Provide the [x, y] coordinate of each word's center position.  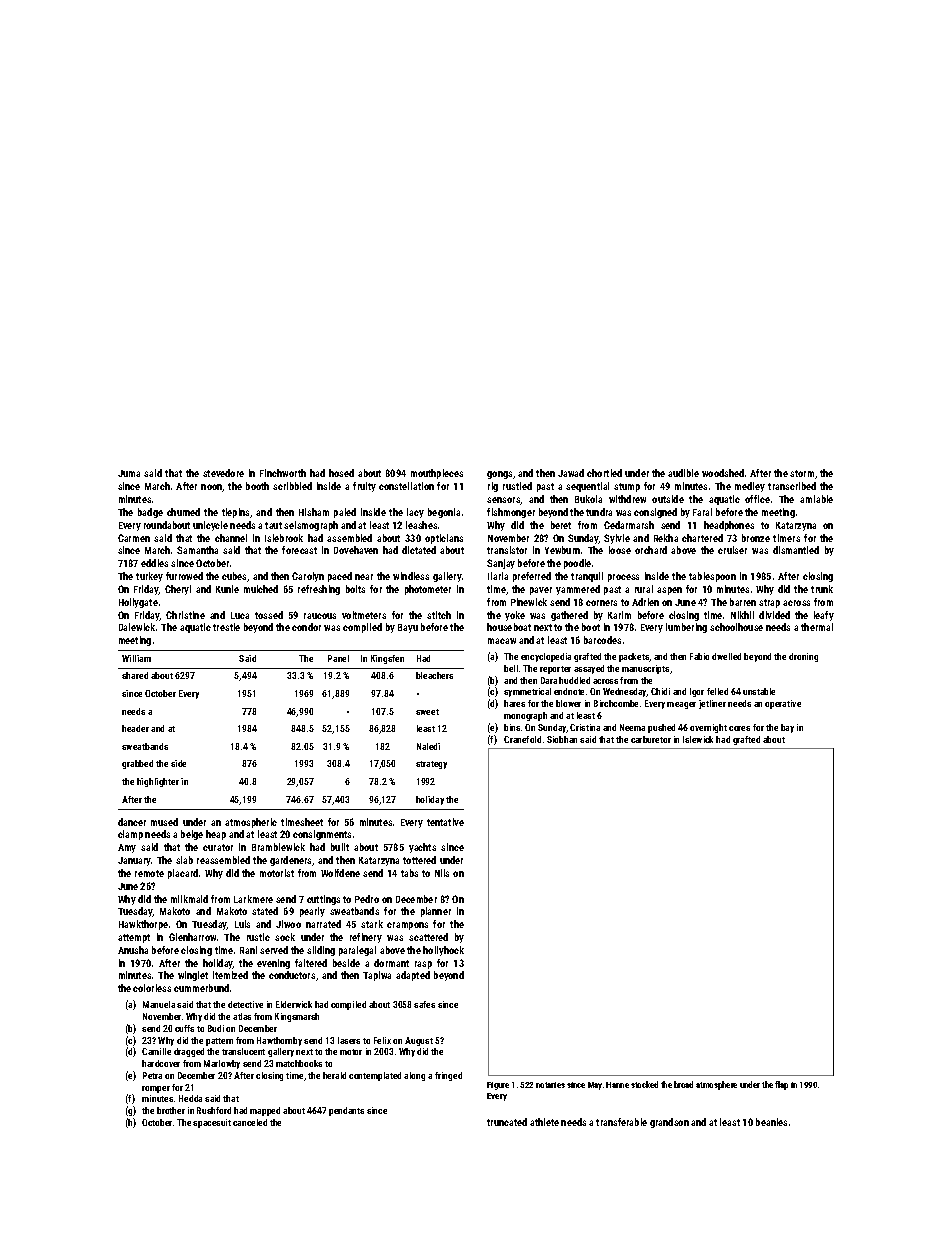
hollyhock [443, 951]
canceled [250, 1122]
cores [739, 728]
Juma [129, 473]
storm [802, 473]
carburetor [651, 739]
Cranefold [522, 739]
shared [135, 675]
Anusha [133, 950]
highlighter [158, 782]
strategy [431, 765]
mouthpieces [437, 474]
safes [424, 1004]
